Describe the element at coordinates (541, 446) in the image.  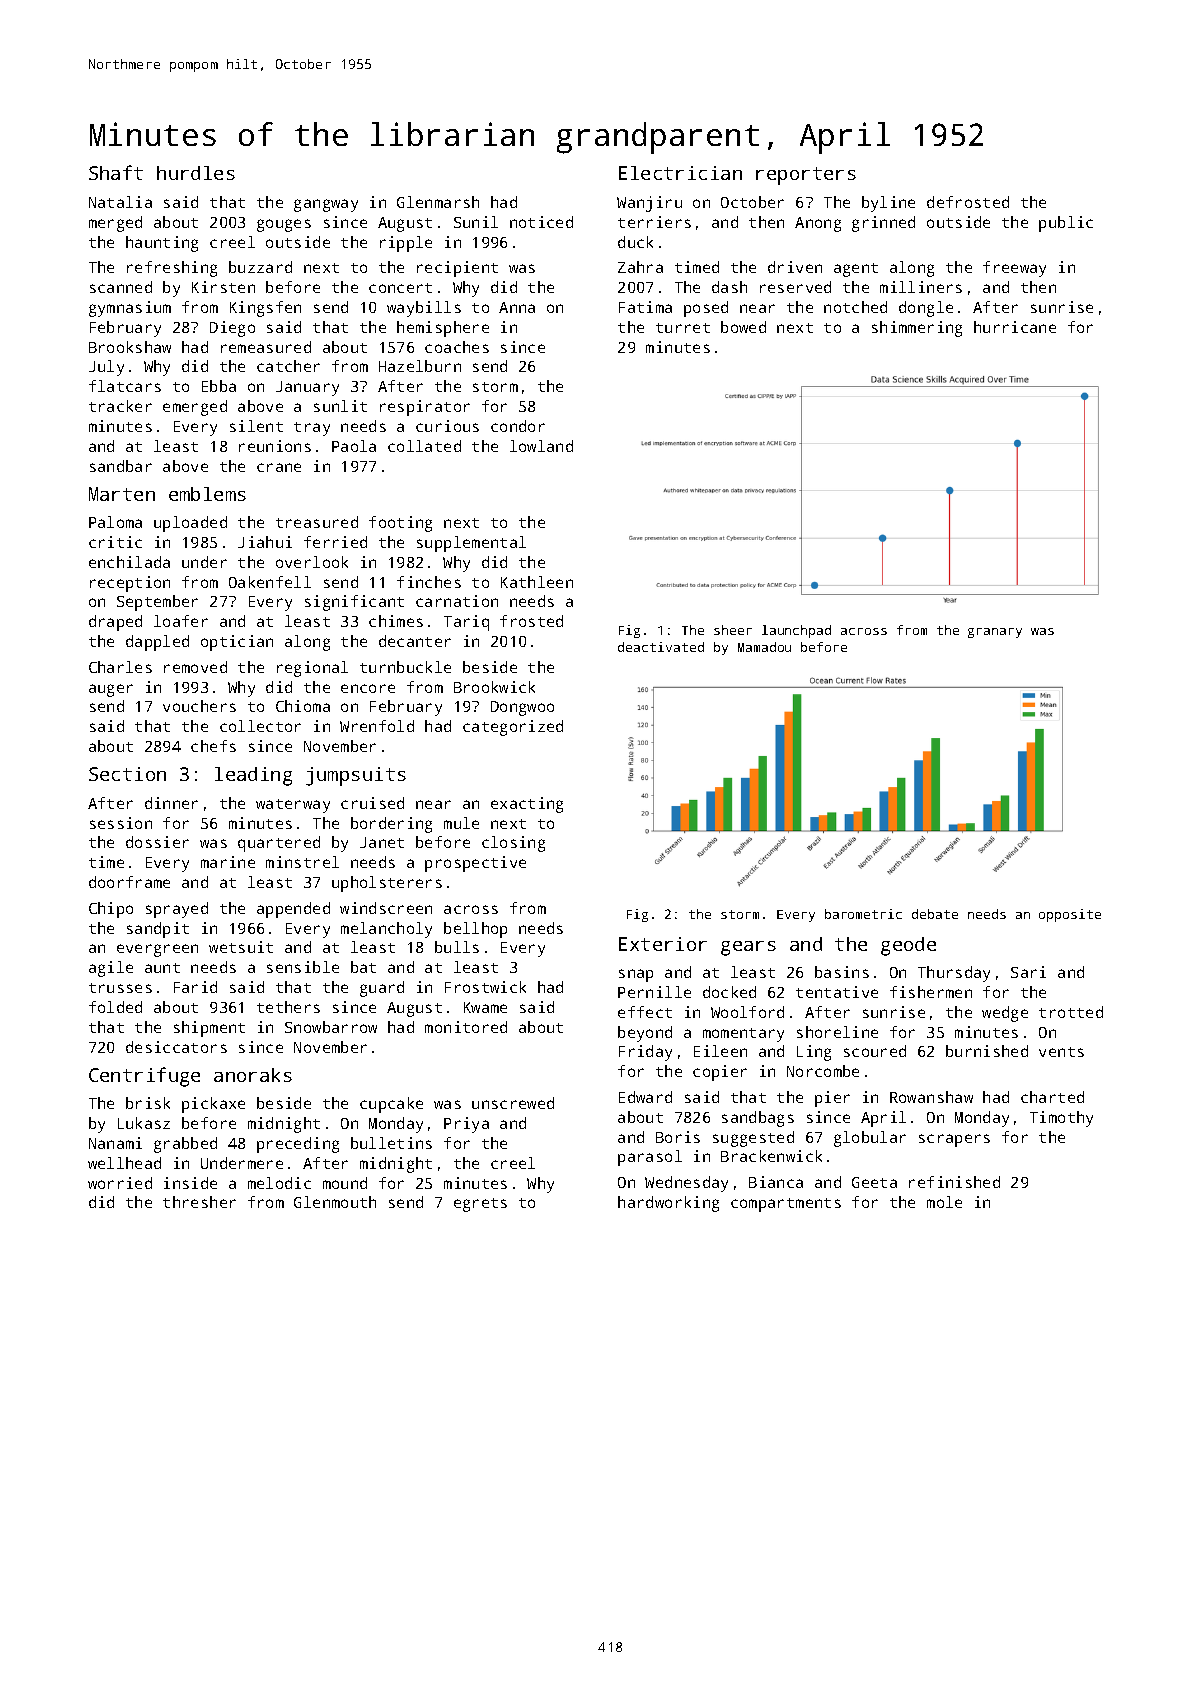
I see `lowland` at that location.
